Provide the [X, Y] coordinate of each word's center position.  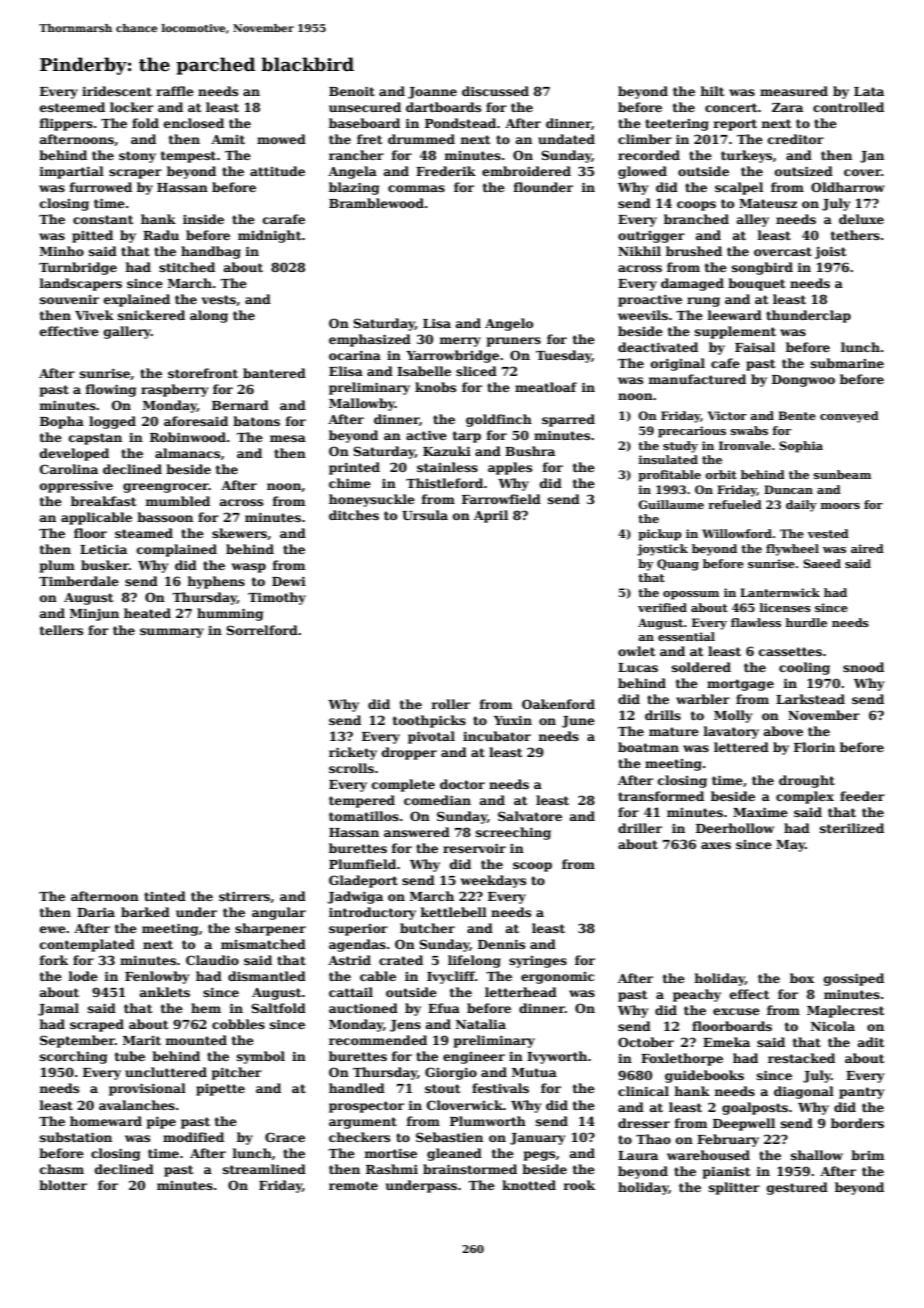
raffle [175, 91]
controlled [848, 107]
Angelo [509, 324]
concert [731, 107]
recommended [378, 1040]
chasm [62, 1169]
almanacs [187, 453]
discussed [495, 91]
